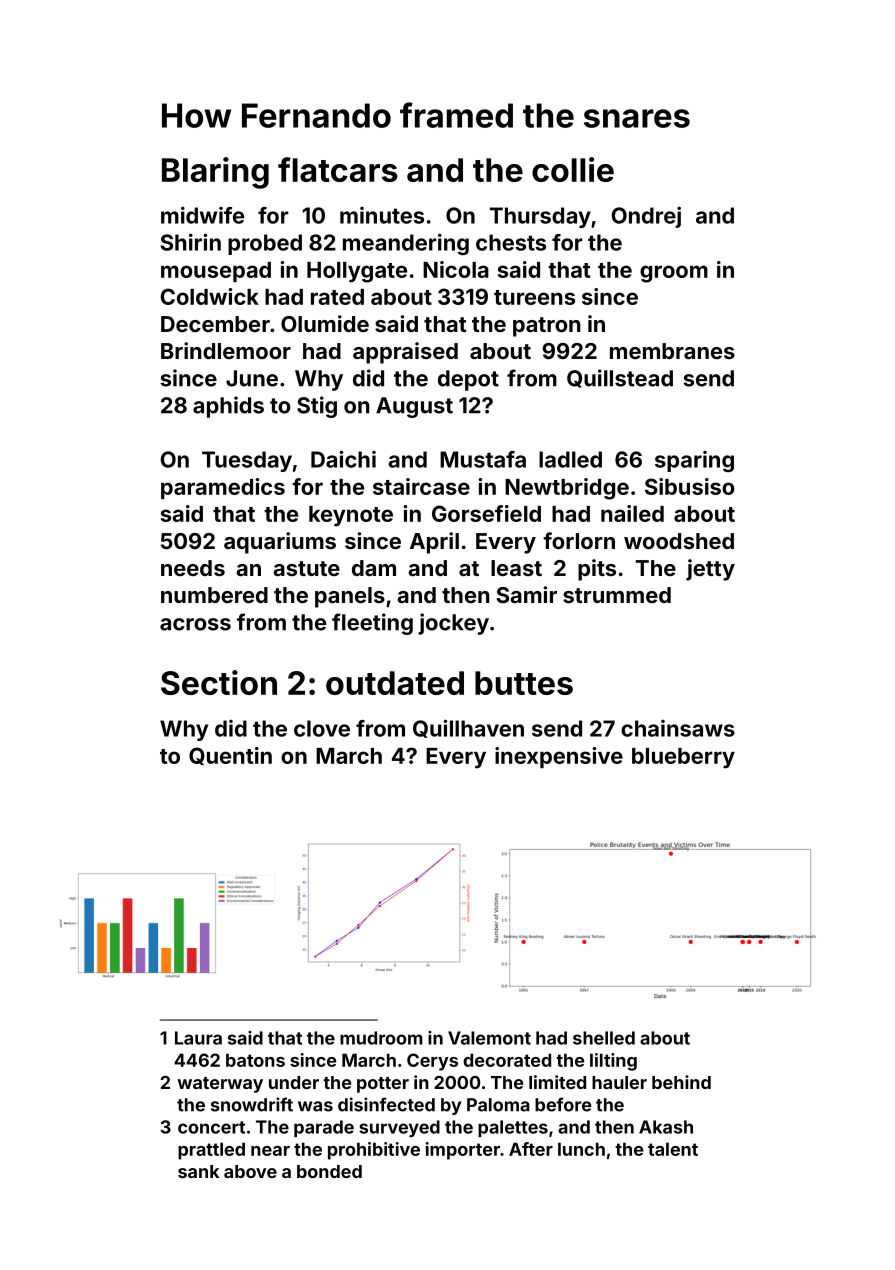 This screenshot has height=1270, width=895. What do you see at coordinates (210, 296) in the screenshot?
I see `Coldwick` at bounding box center [210, 296].
